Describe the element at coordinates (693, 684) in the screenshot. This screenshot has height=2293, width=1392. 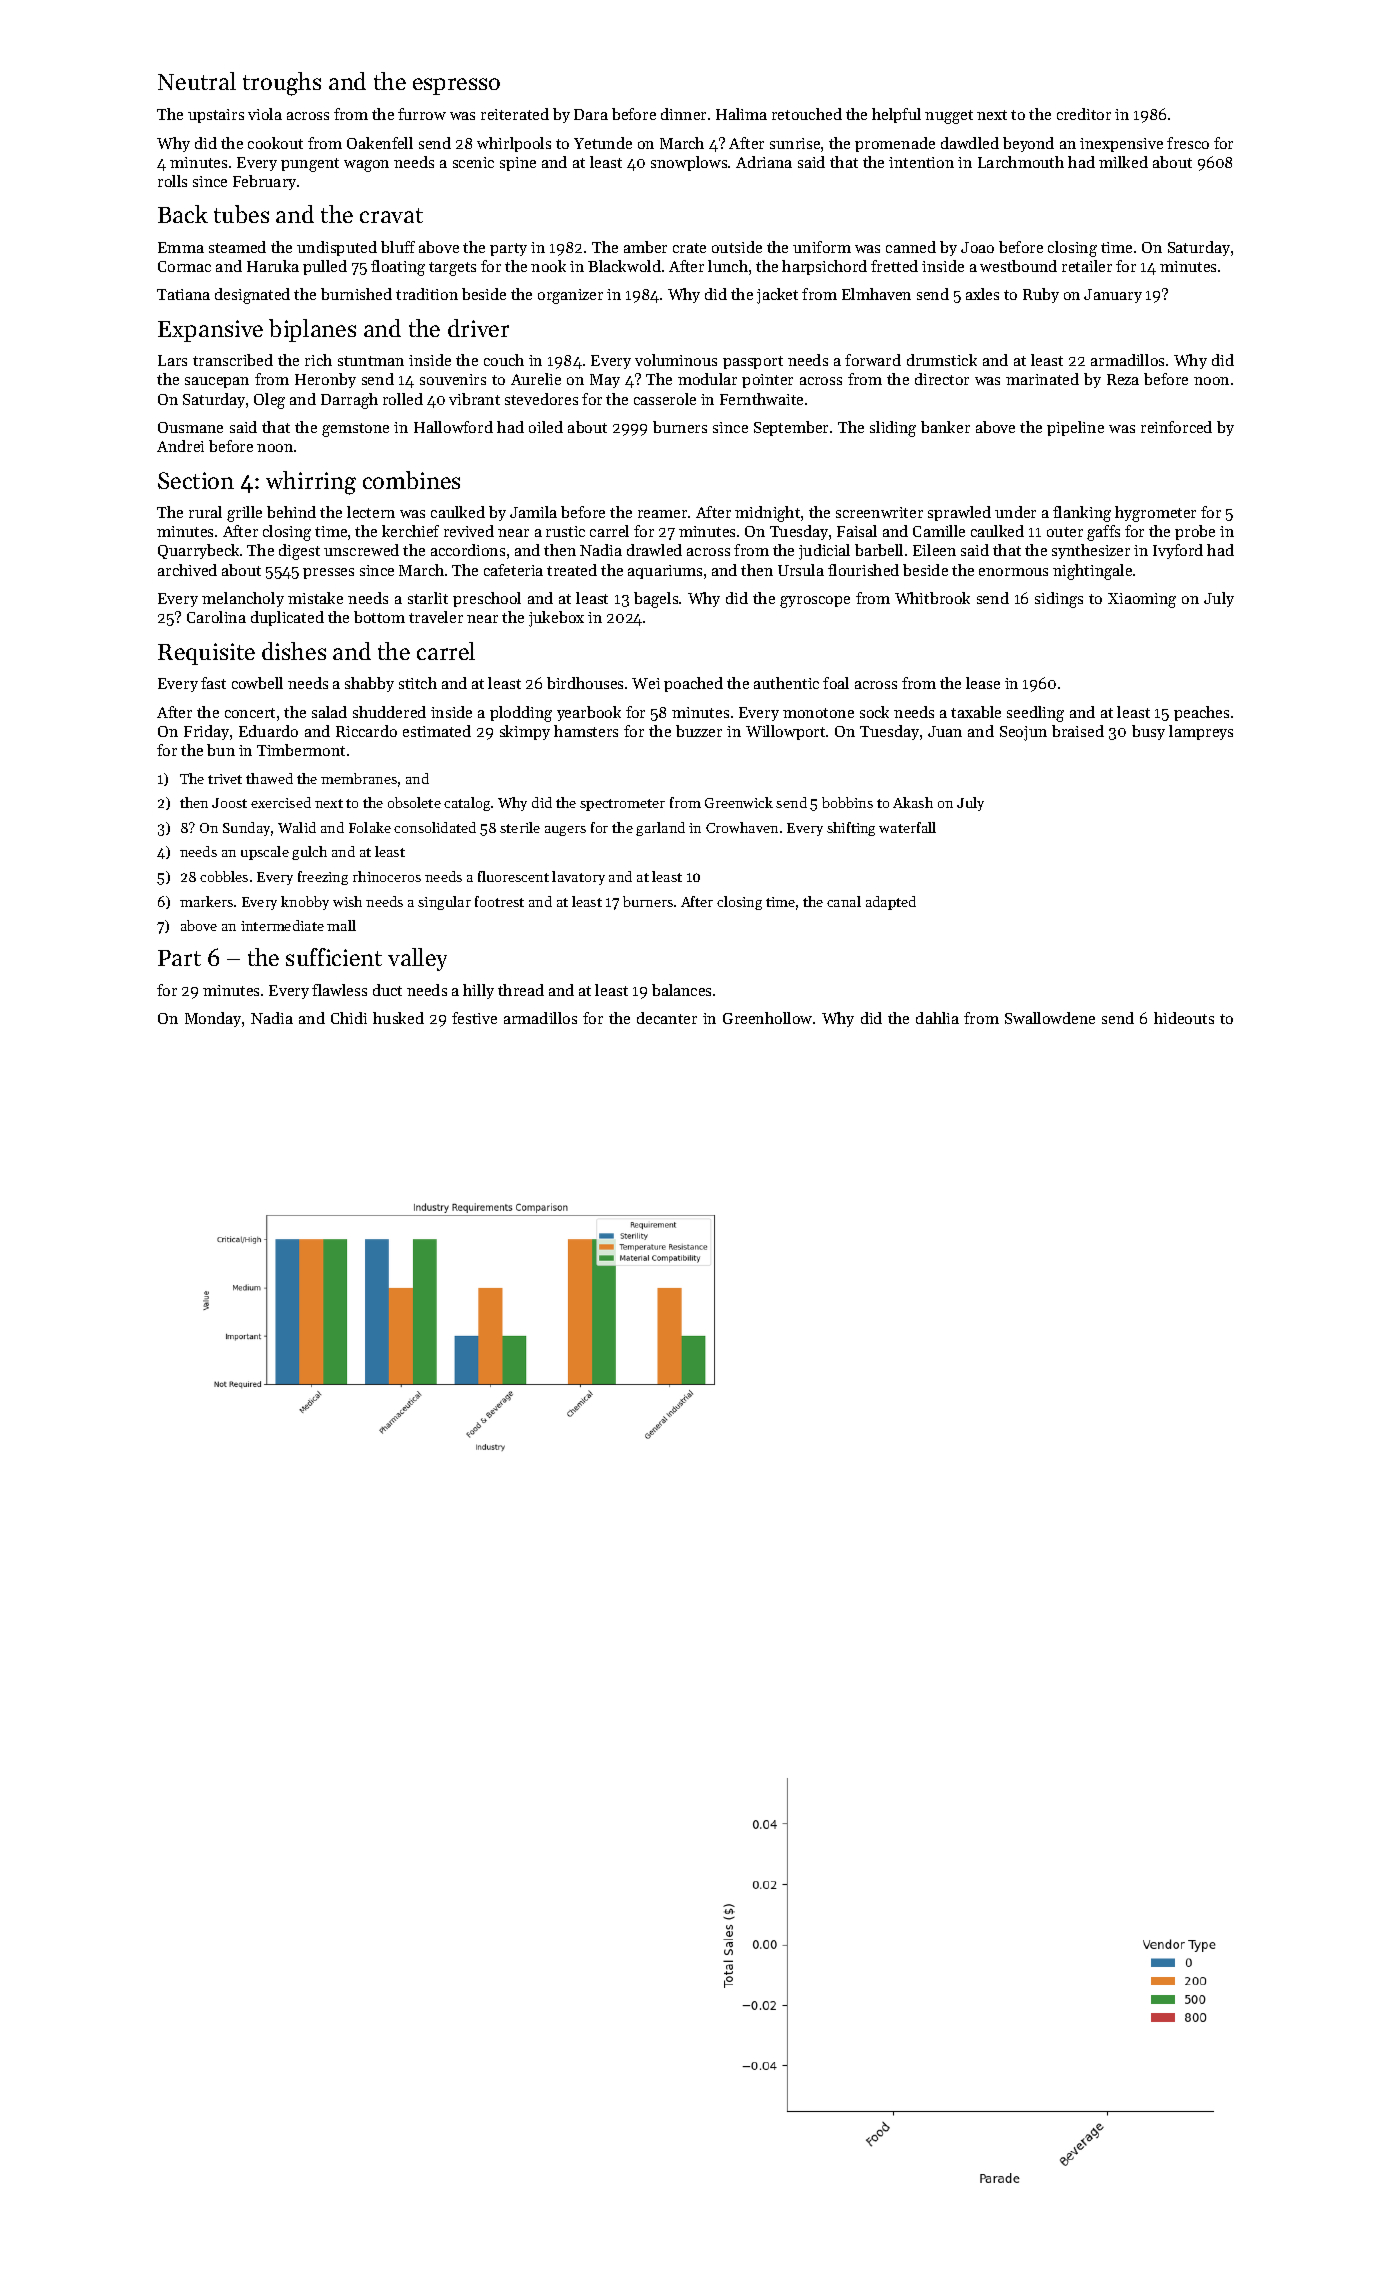
I see `poached` at that location.
